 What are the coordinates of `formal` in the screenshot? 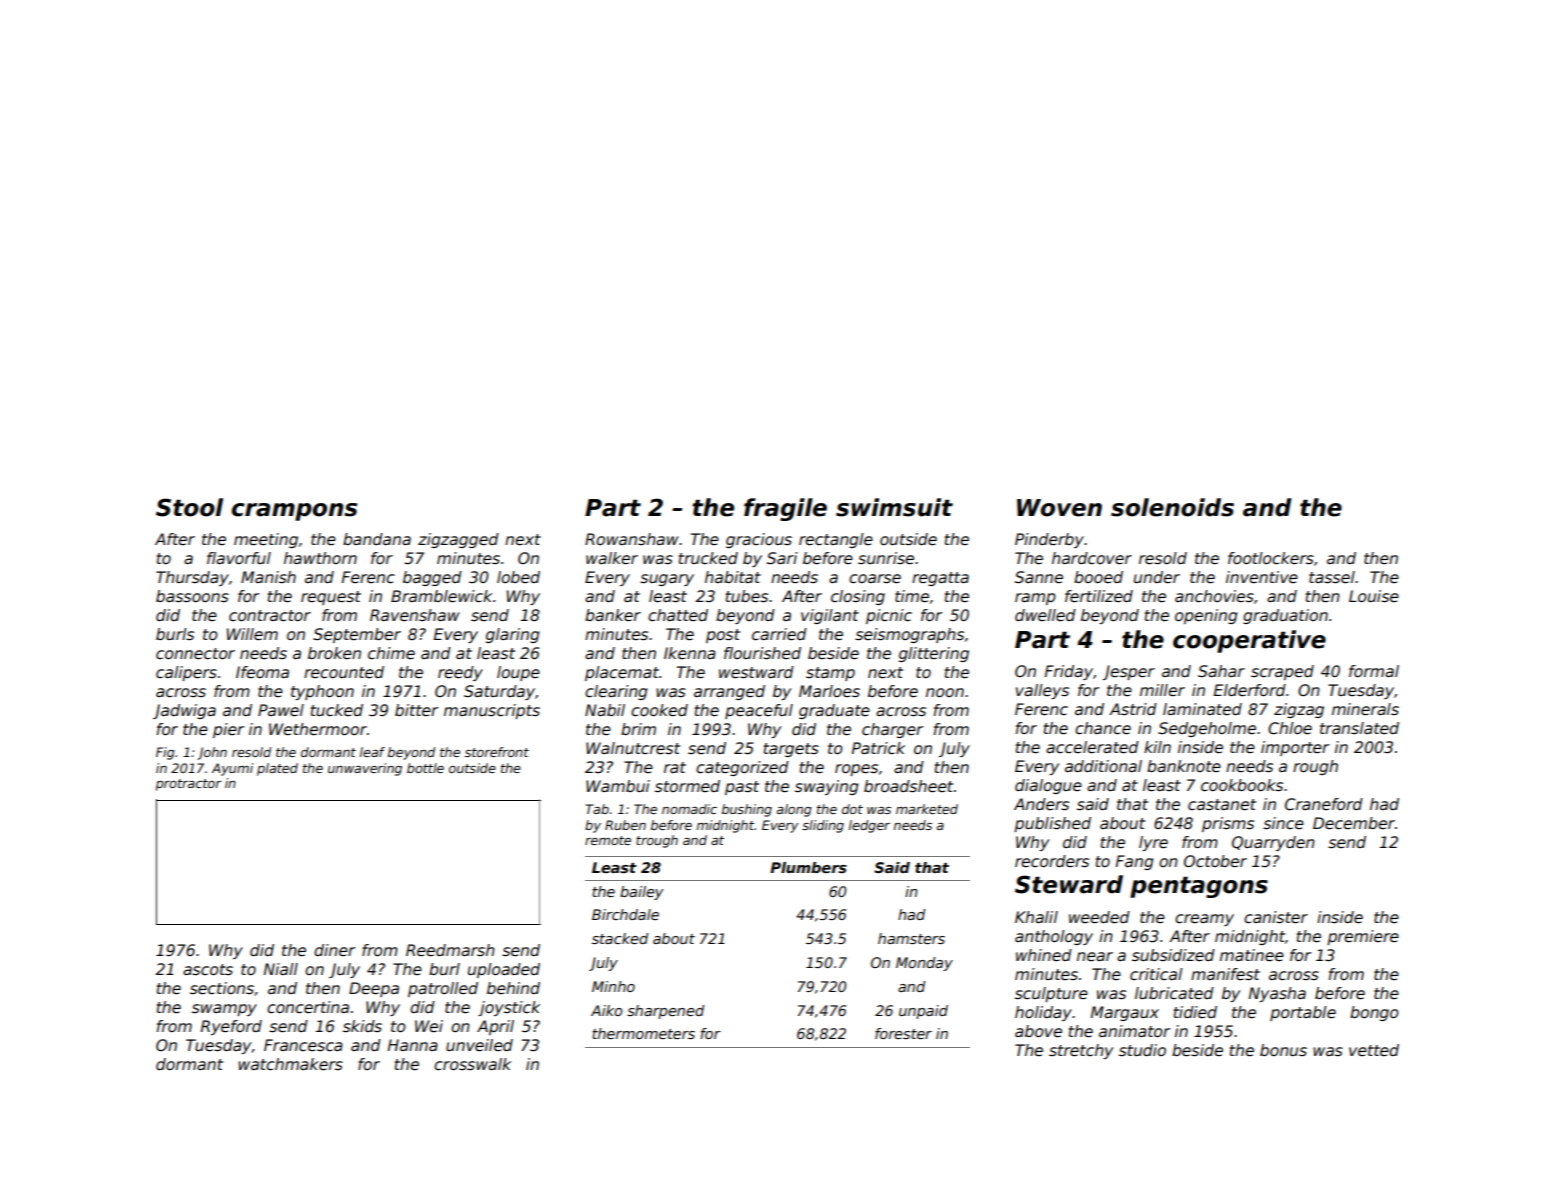 It's located at (1374, 671).
